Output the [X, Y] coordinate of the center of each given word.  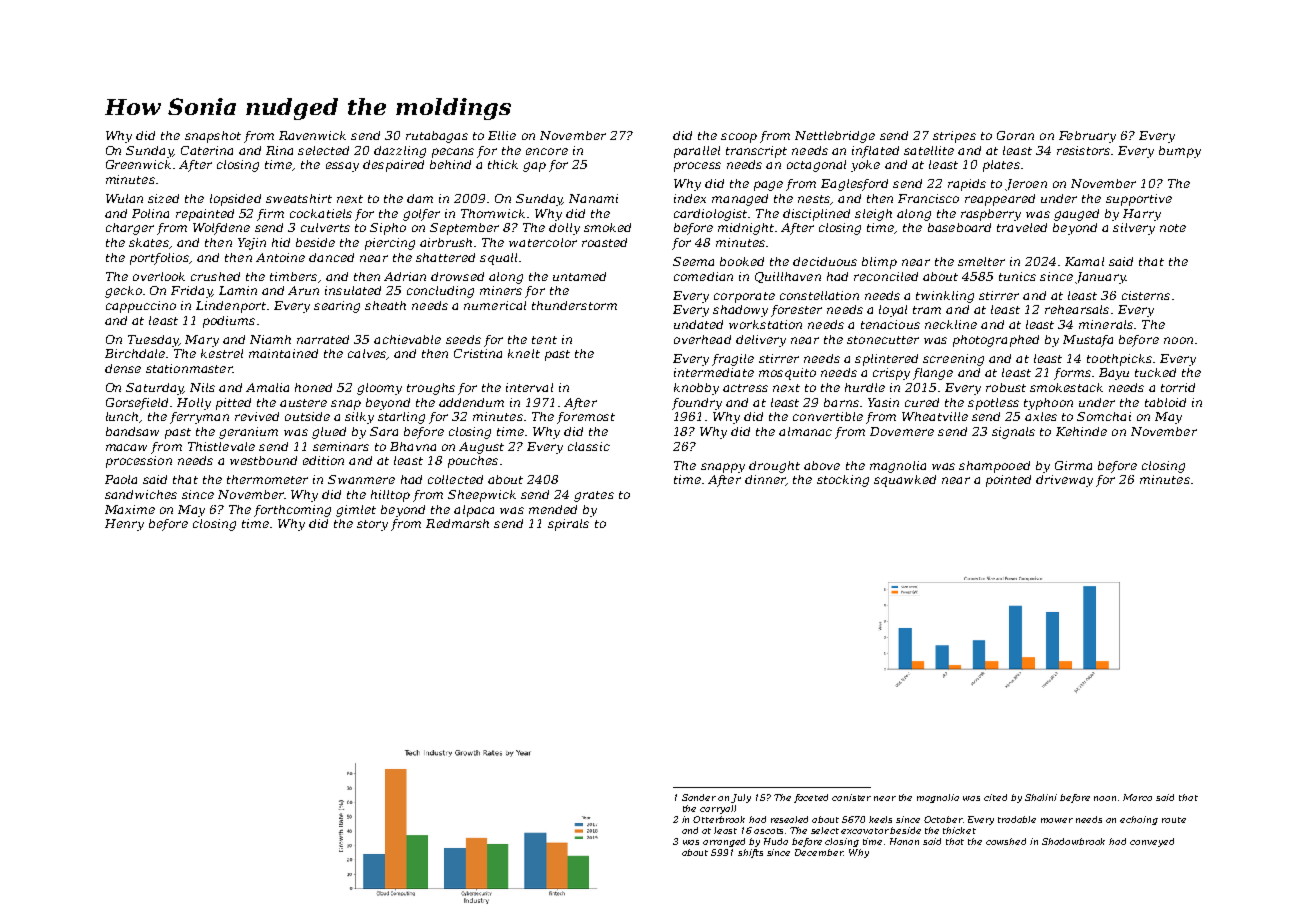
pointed [1008, 481]
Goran [1015, 135]
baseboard [959, 227]
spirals [568, 525]
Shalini [1041, 797]
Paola [121, 479]
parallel [697, 152]
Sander [699, 797]
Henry [124, 525]
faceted [811, 798]
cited [995, 797]
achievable [407, 339]
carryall [718, 809]
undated [698, 324]
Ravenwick [312, 135]
